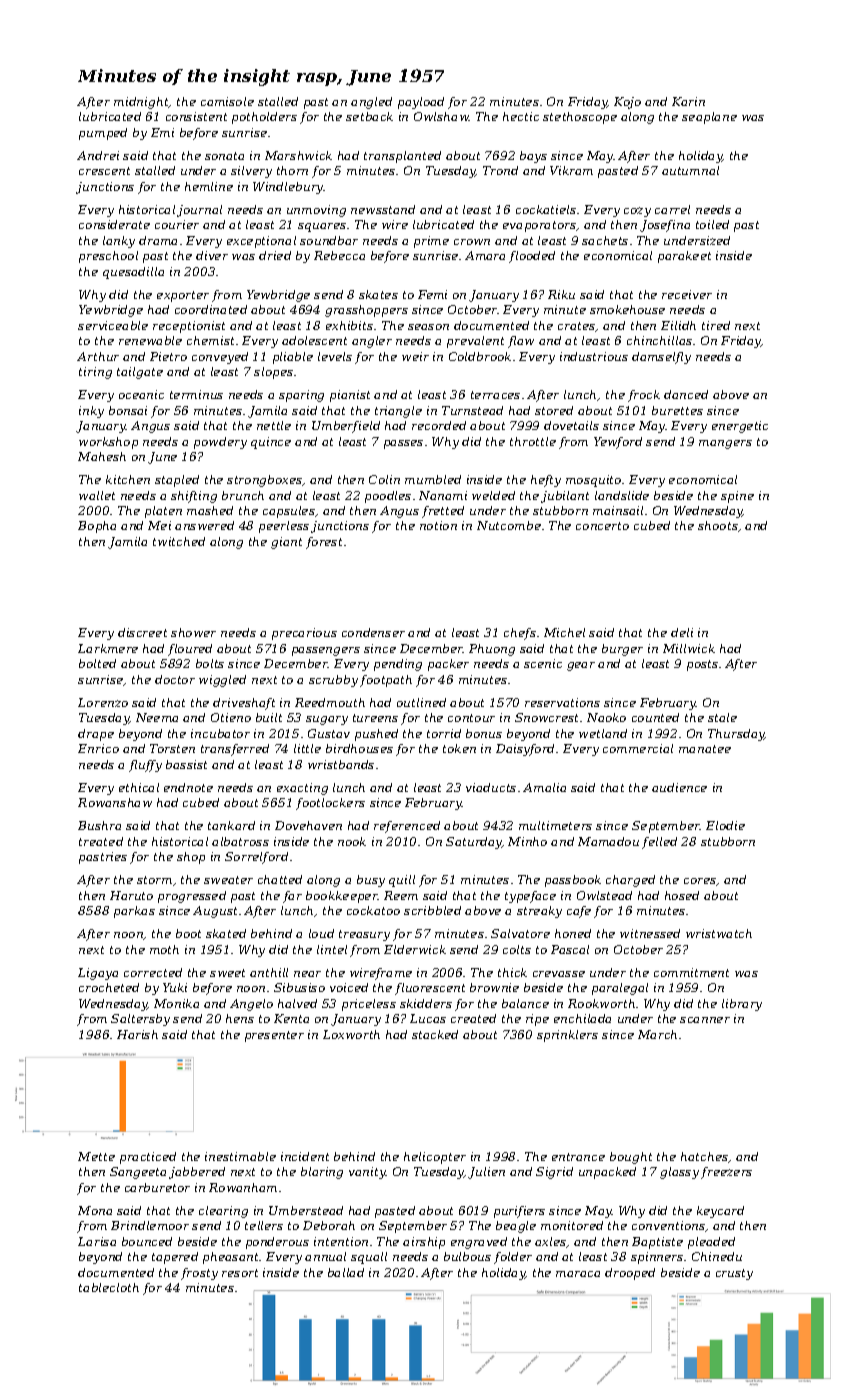 The width and height of the image is (849, 1400). Describe the element at coordinates (719, 933) in the image. I see `wristwatch` at that location.
